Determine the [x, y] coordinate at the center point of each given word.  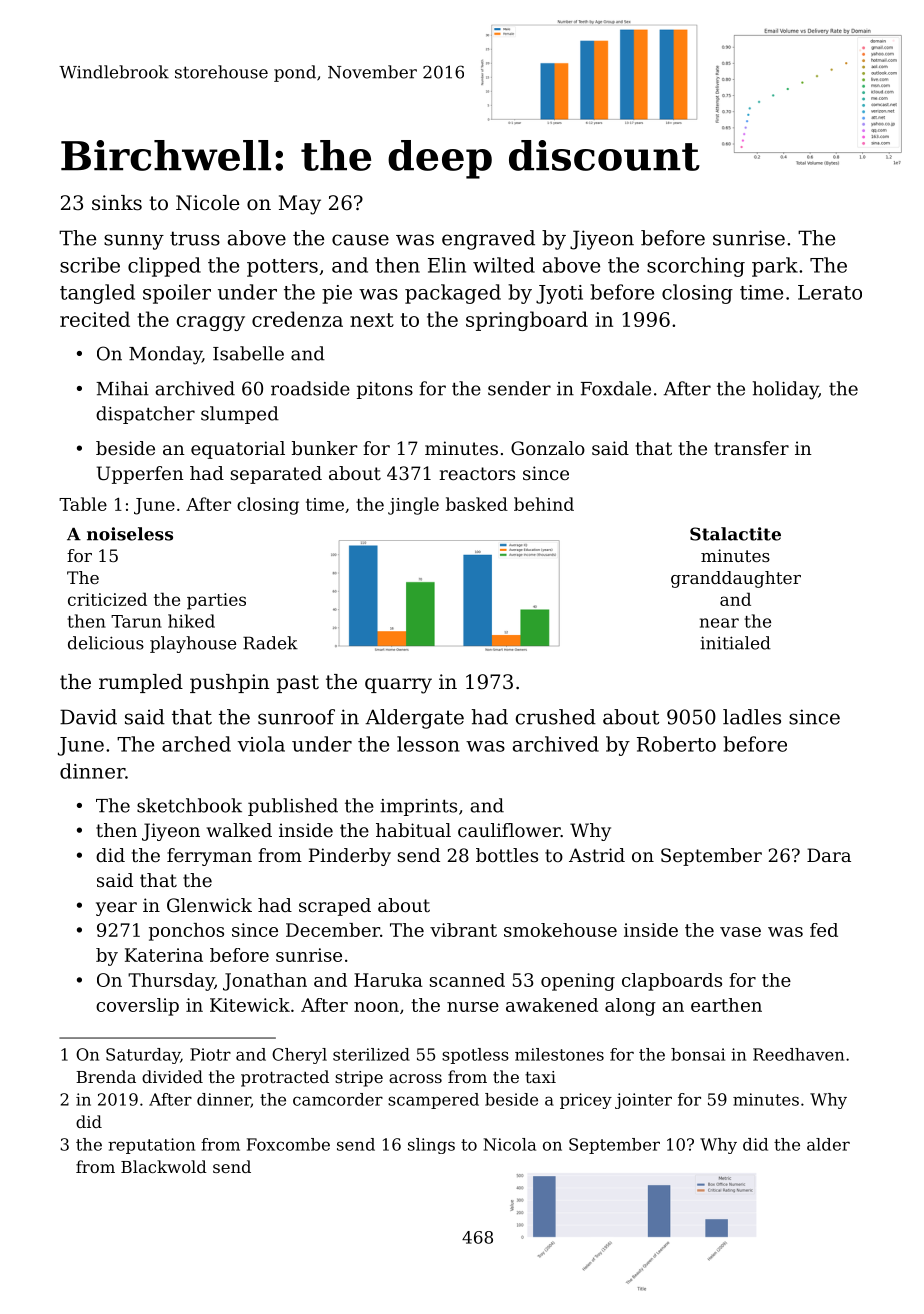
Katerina [164, 955]
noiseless [130, 534]
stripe [359, 1079]
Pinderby [350, 857]
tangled [97, 294]
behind [544, 504]
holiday [786, 390]
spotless [475, 1056]
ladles [752, 717]
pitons [385, 390]
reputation [151, 1146]
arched [196, 744]
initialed [736, 643]
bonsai [698, 1054]
